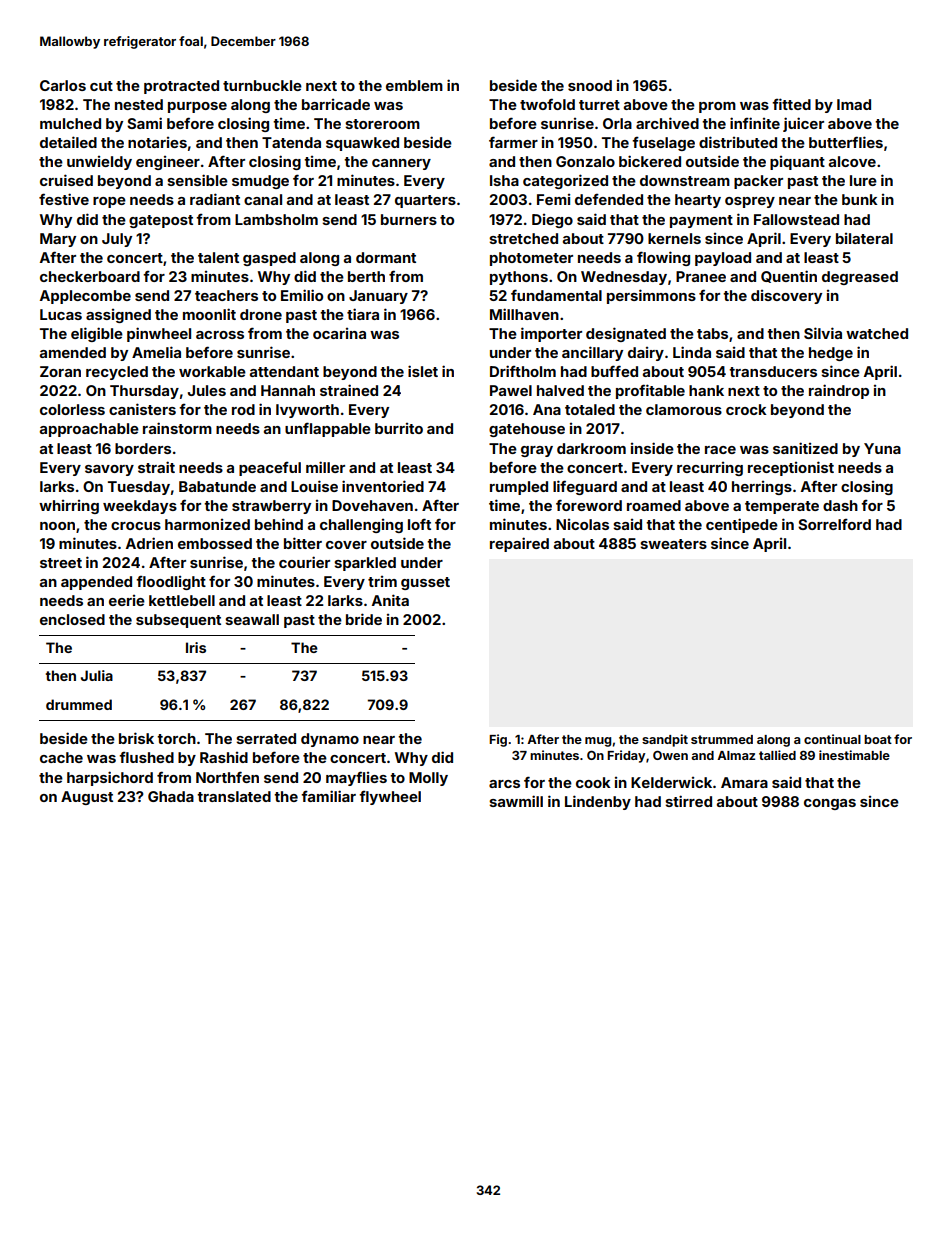 This screenshot has height=1233, width=952. What do you see at coordinates (224, 757) in the screenshot?
I see `Rashid` at bounding box center [224, 757].
